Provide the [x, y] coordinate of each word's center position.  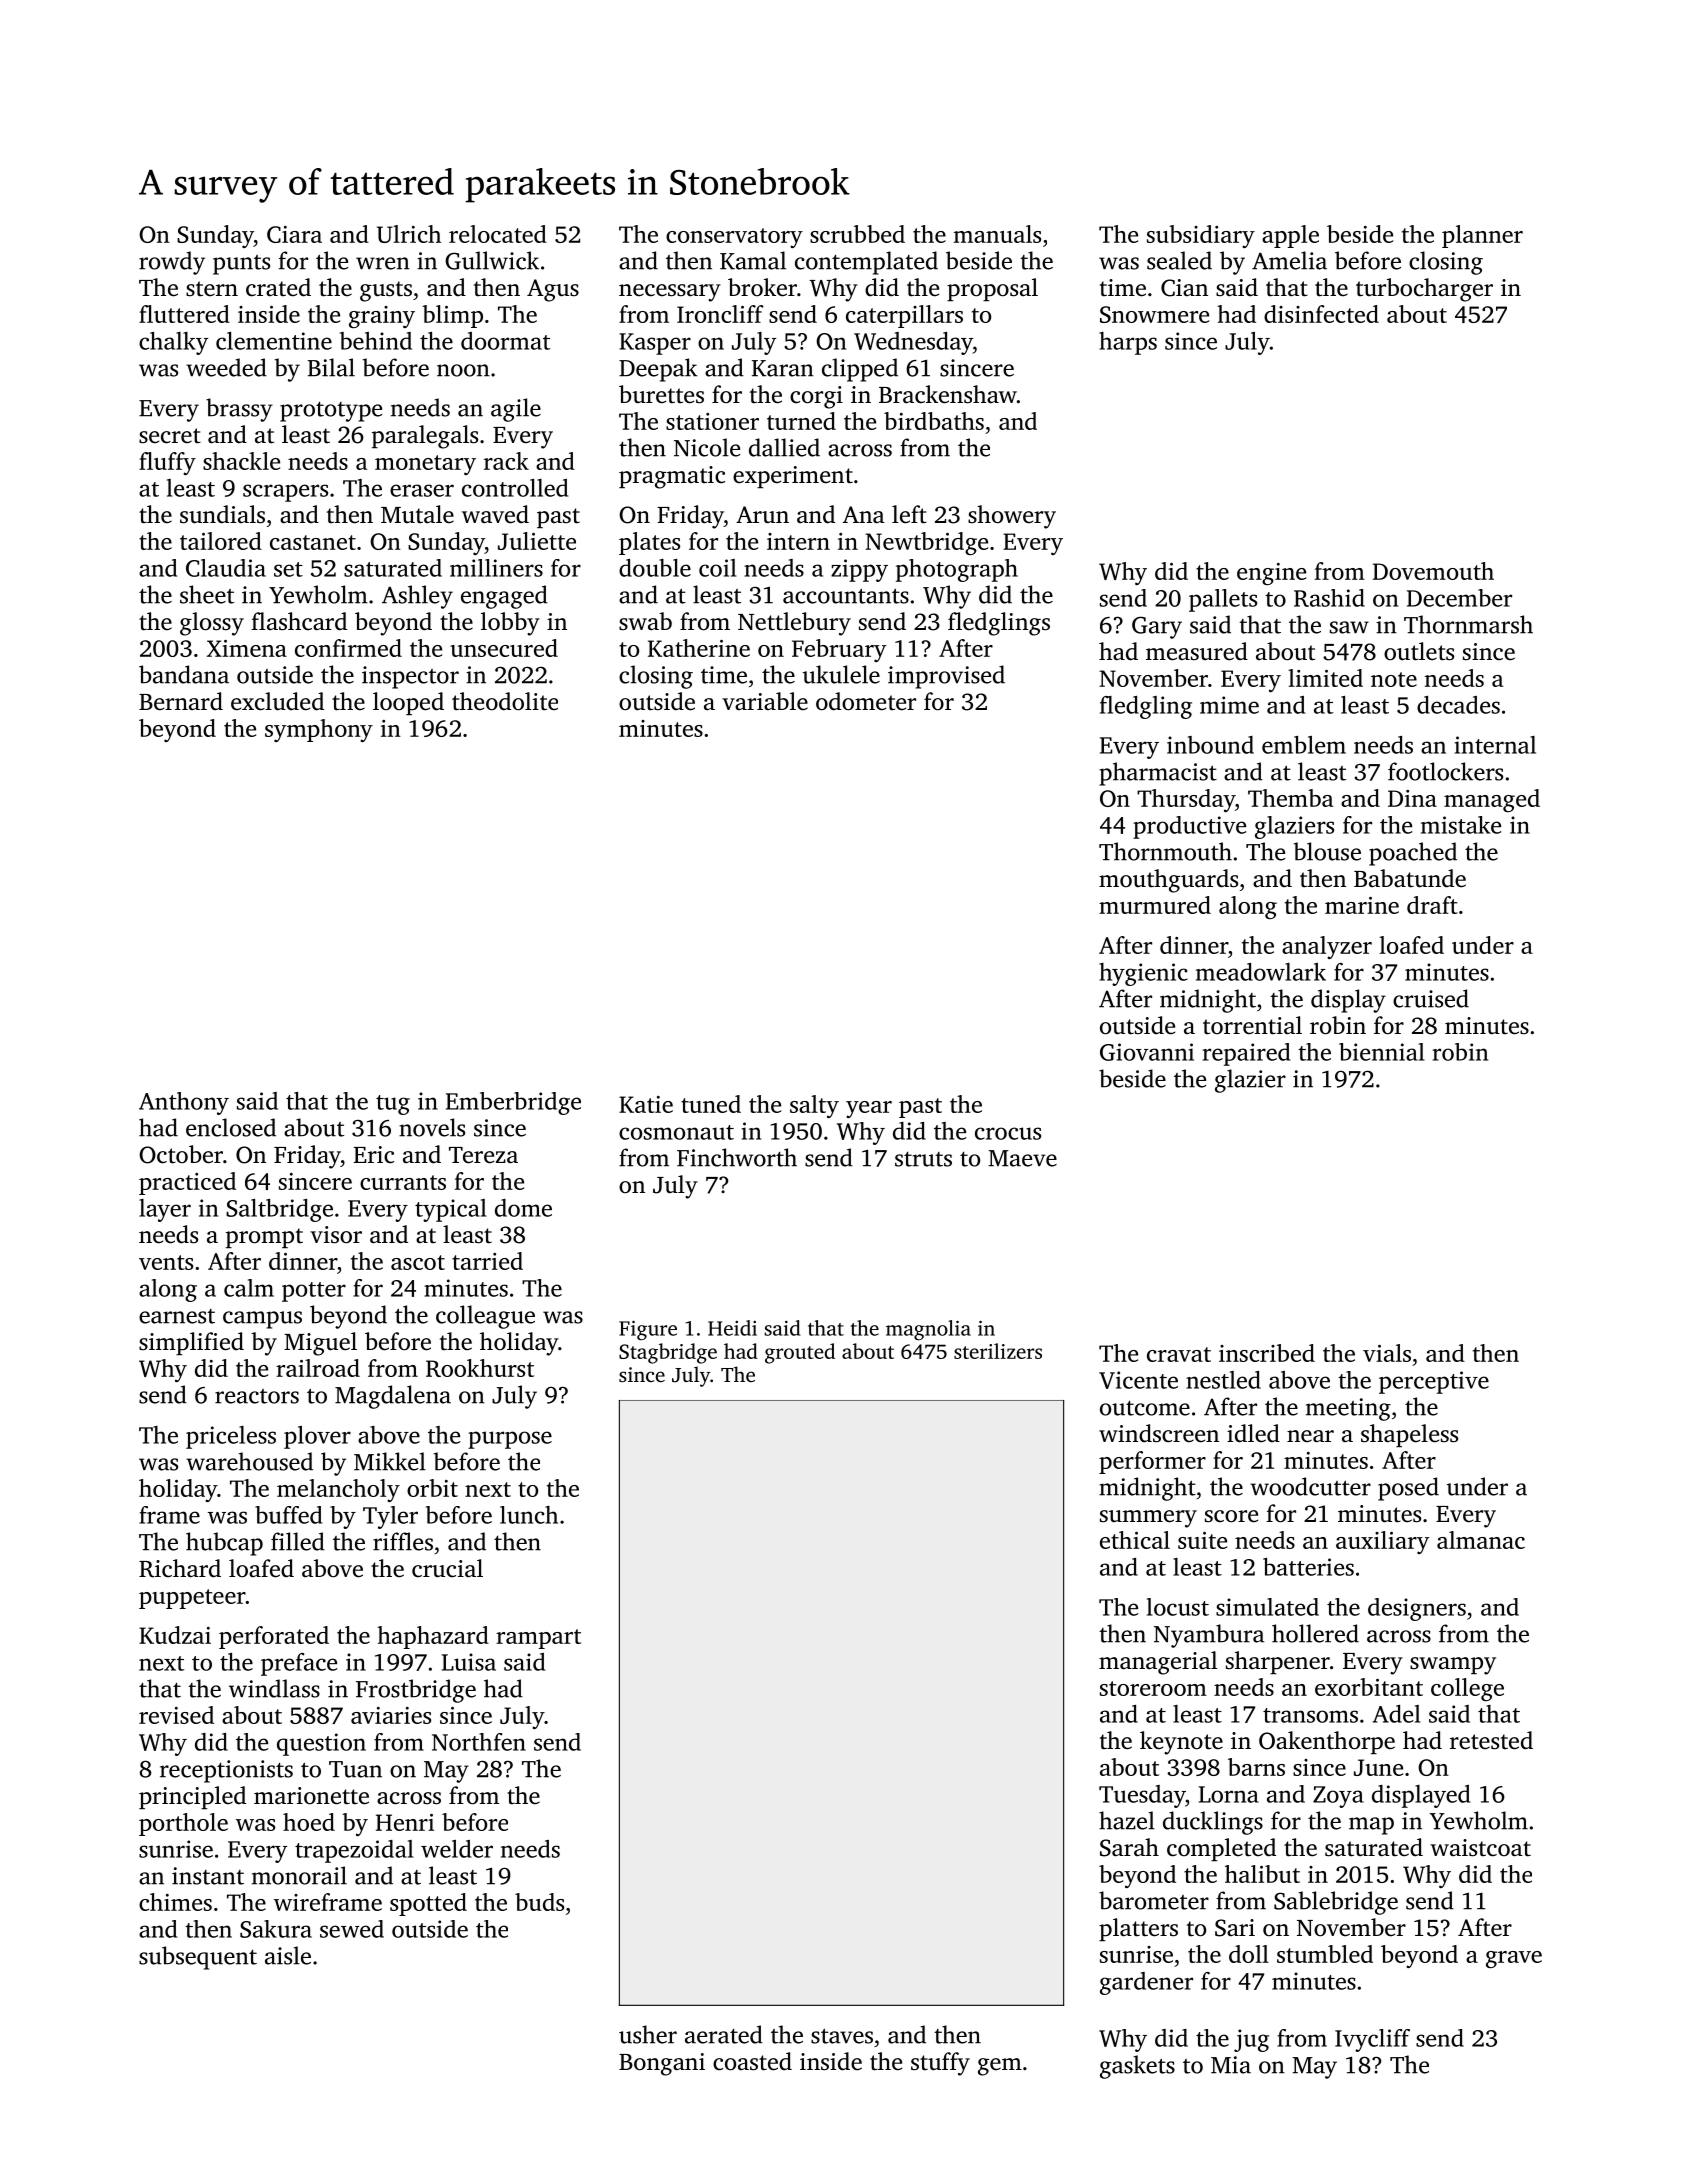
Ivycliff [1372, 2040]
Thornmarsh [1468, 624]
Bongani [662, 2064]
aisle [288, 1955]
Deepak [658, 370]
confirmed [348, 648]
